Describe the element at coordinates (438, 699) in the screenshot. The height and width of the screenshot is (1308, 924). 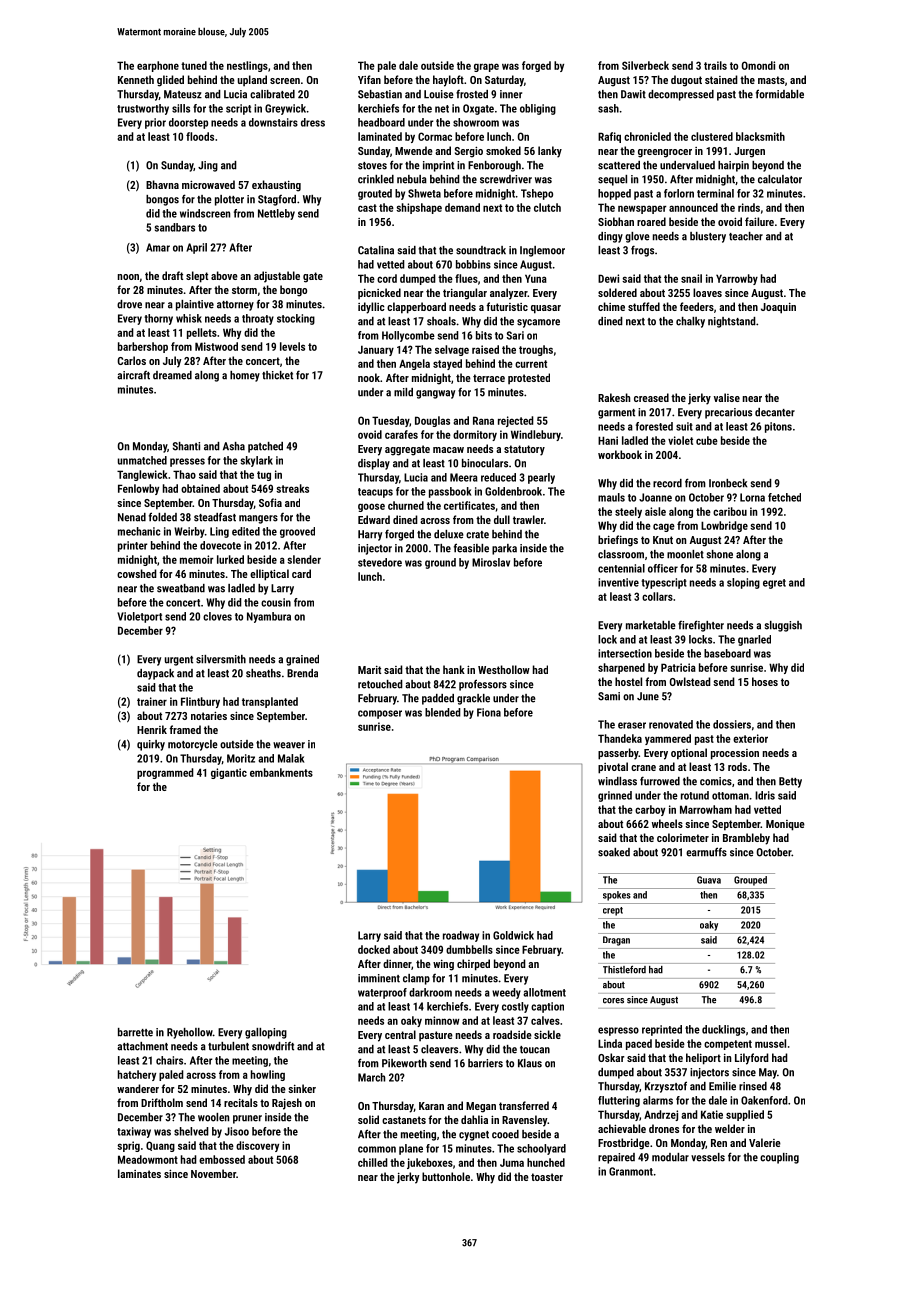
I see `padded` at that location.
